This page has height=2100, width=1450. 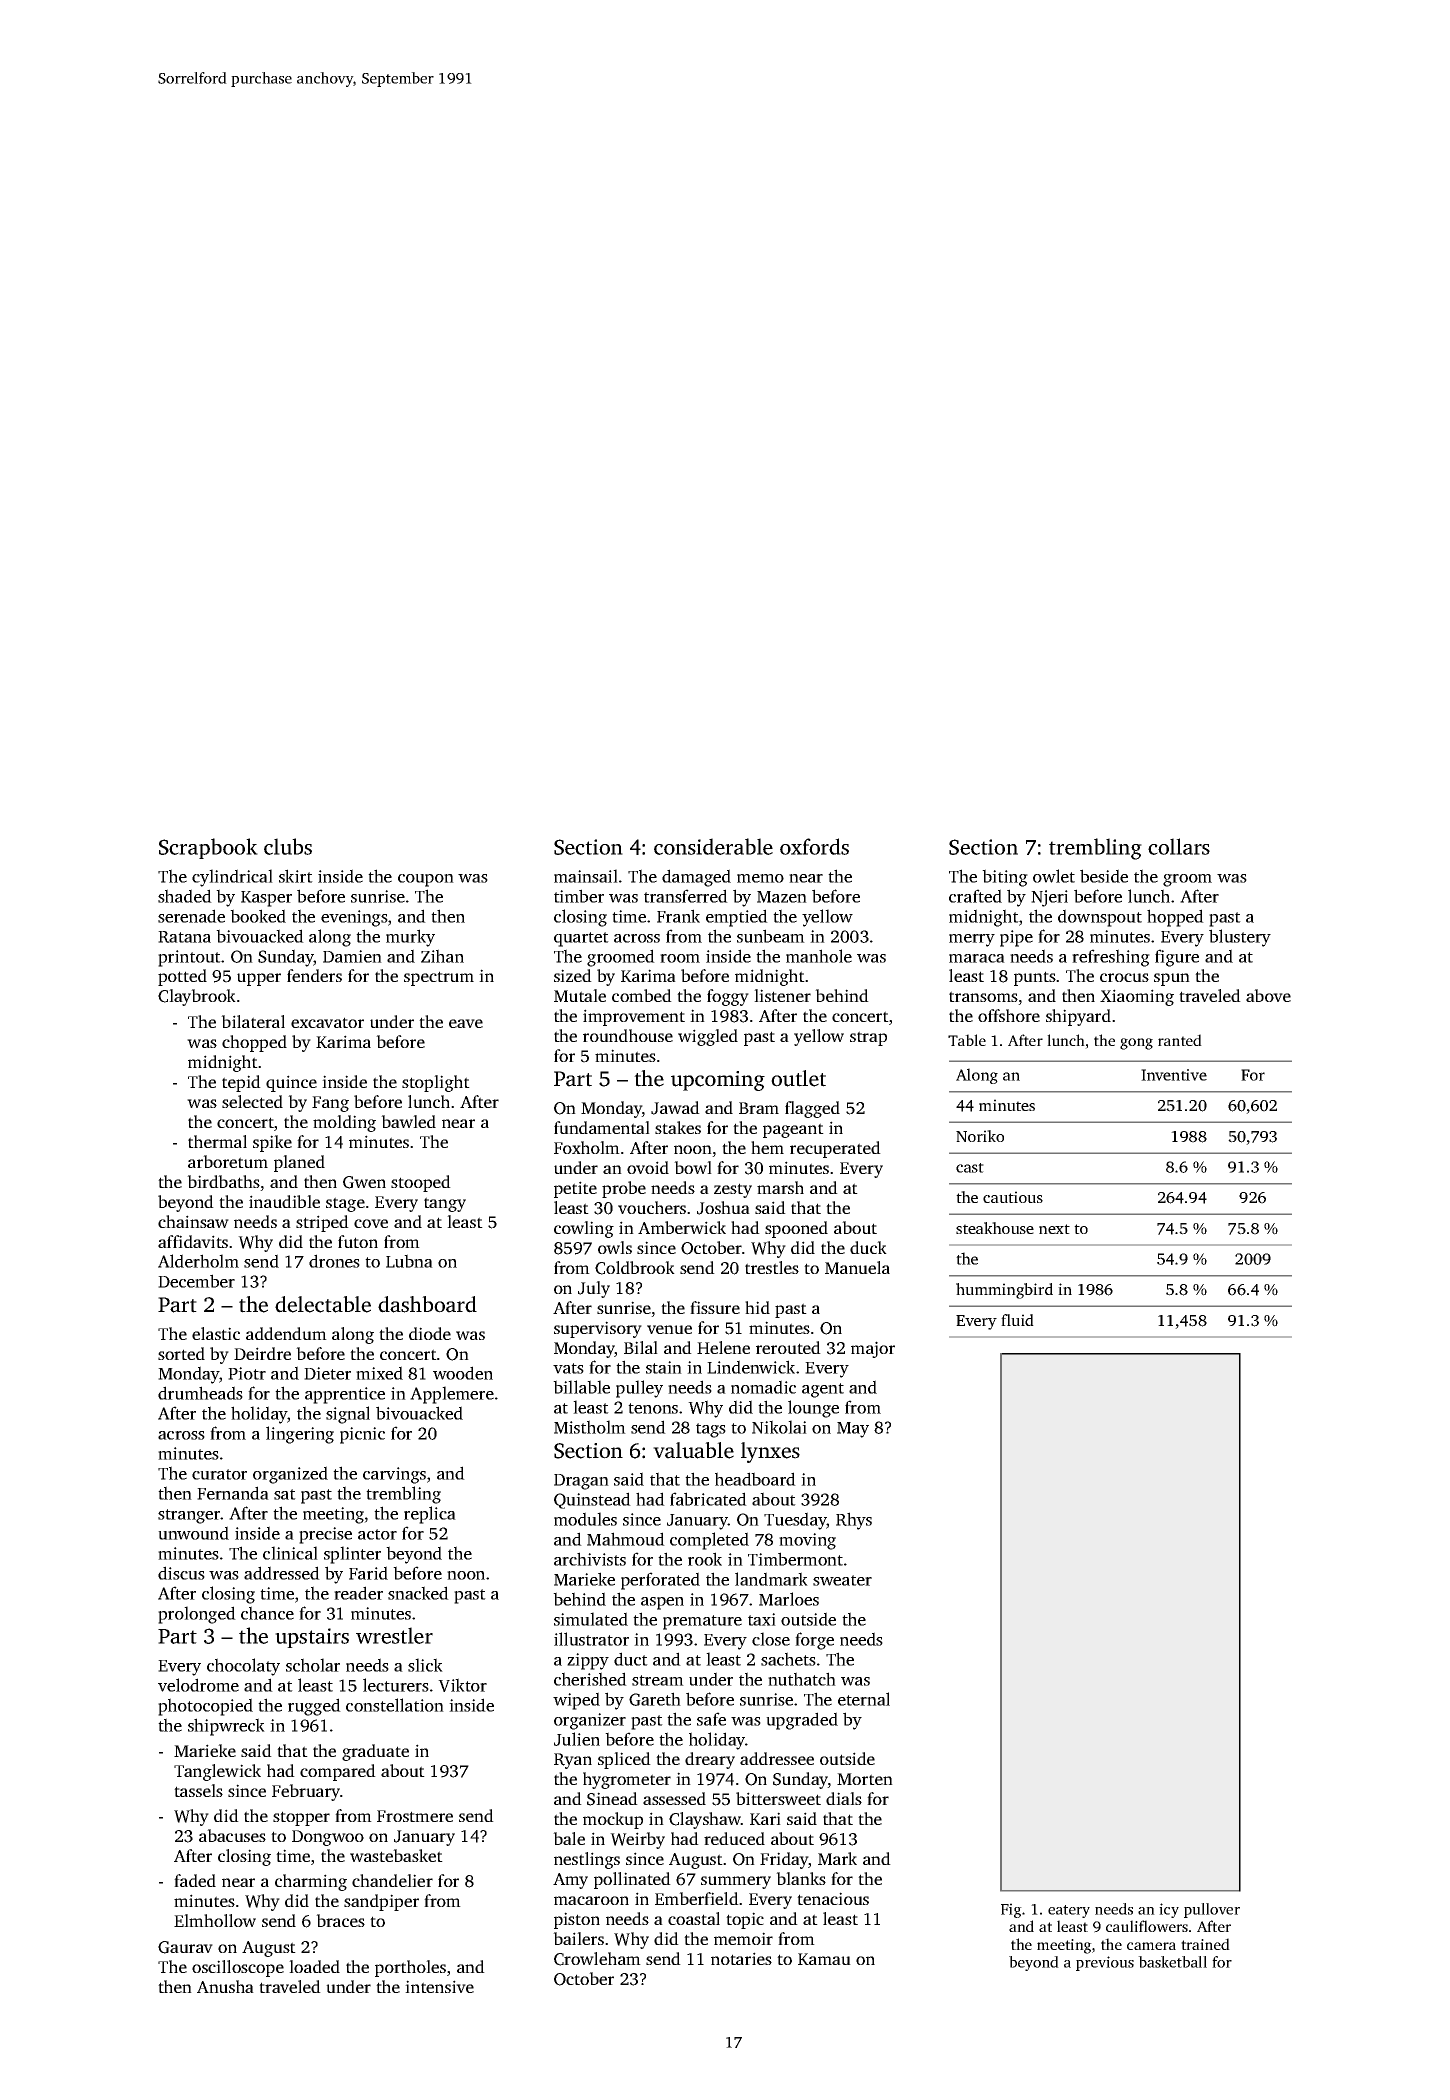 I want to click on combed, so click(x=642, y=995).
